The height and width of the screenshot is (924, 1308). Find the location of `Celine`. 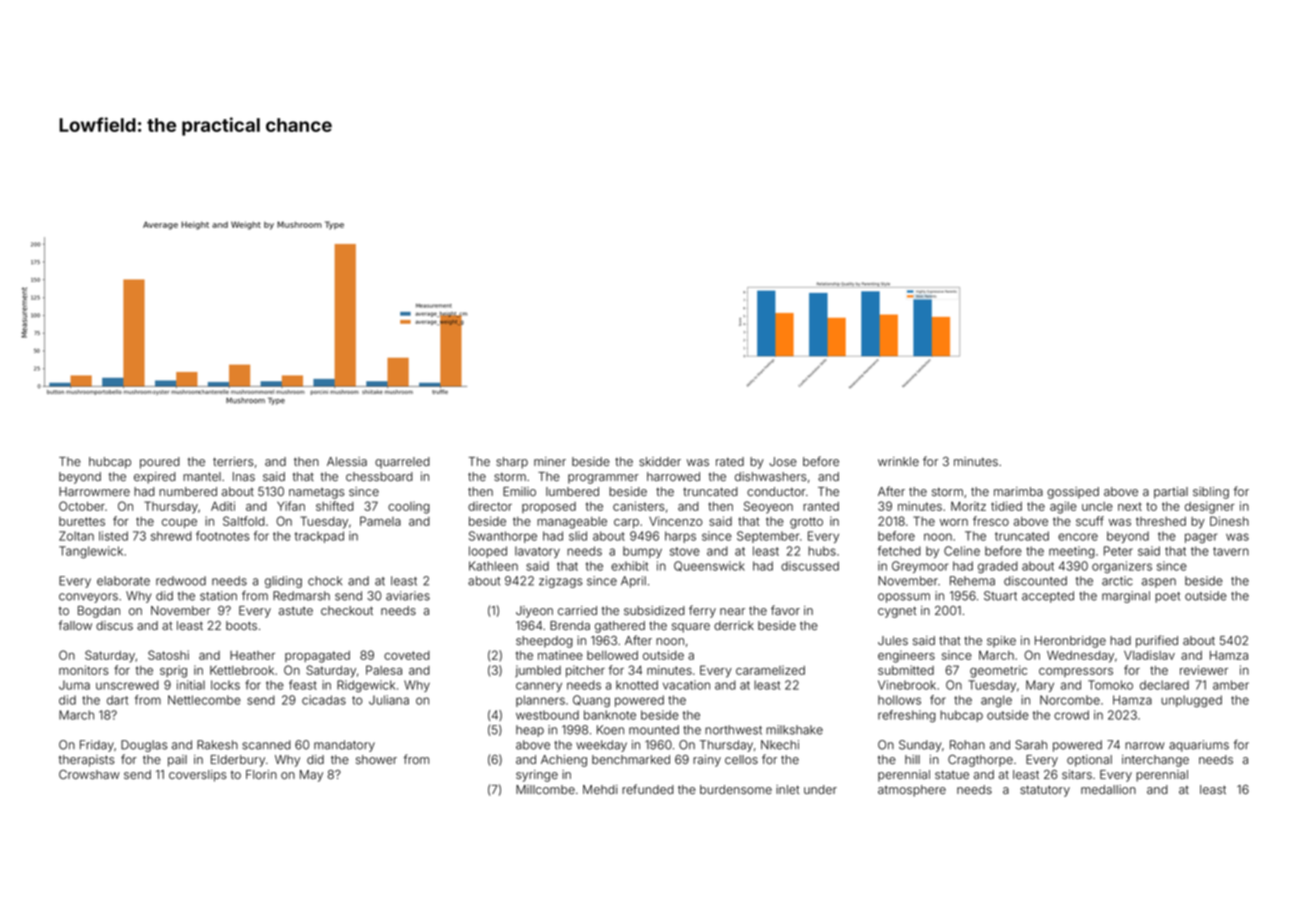

Celine is located at coordinates (962, 551).
